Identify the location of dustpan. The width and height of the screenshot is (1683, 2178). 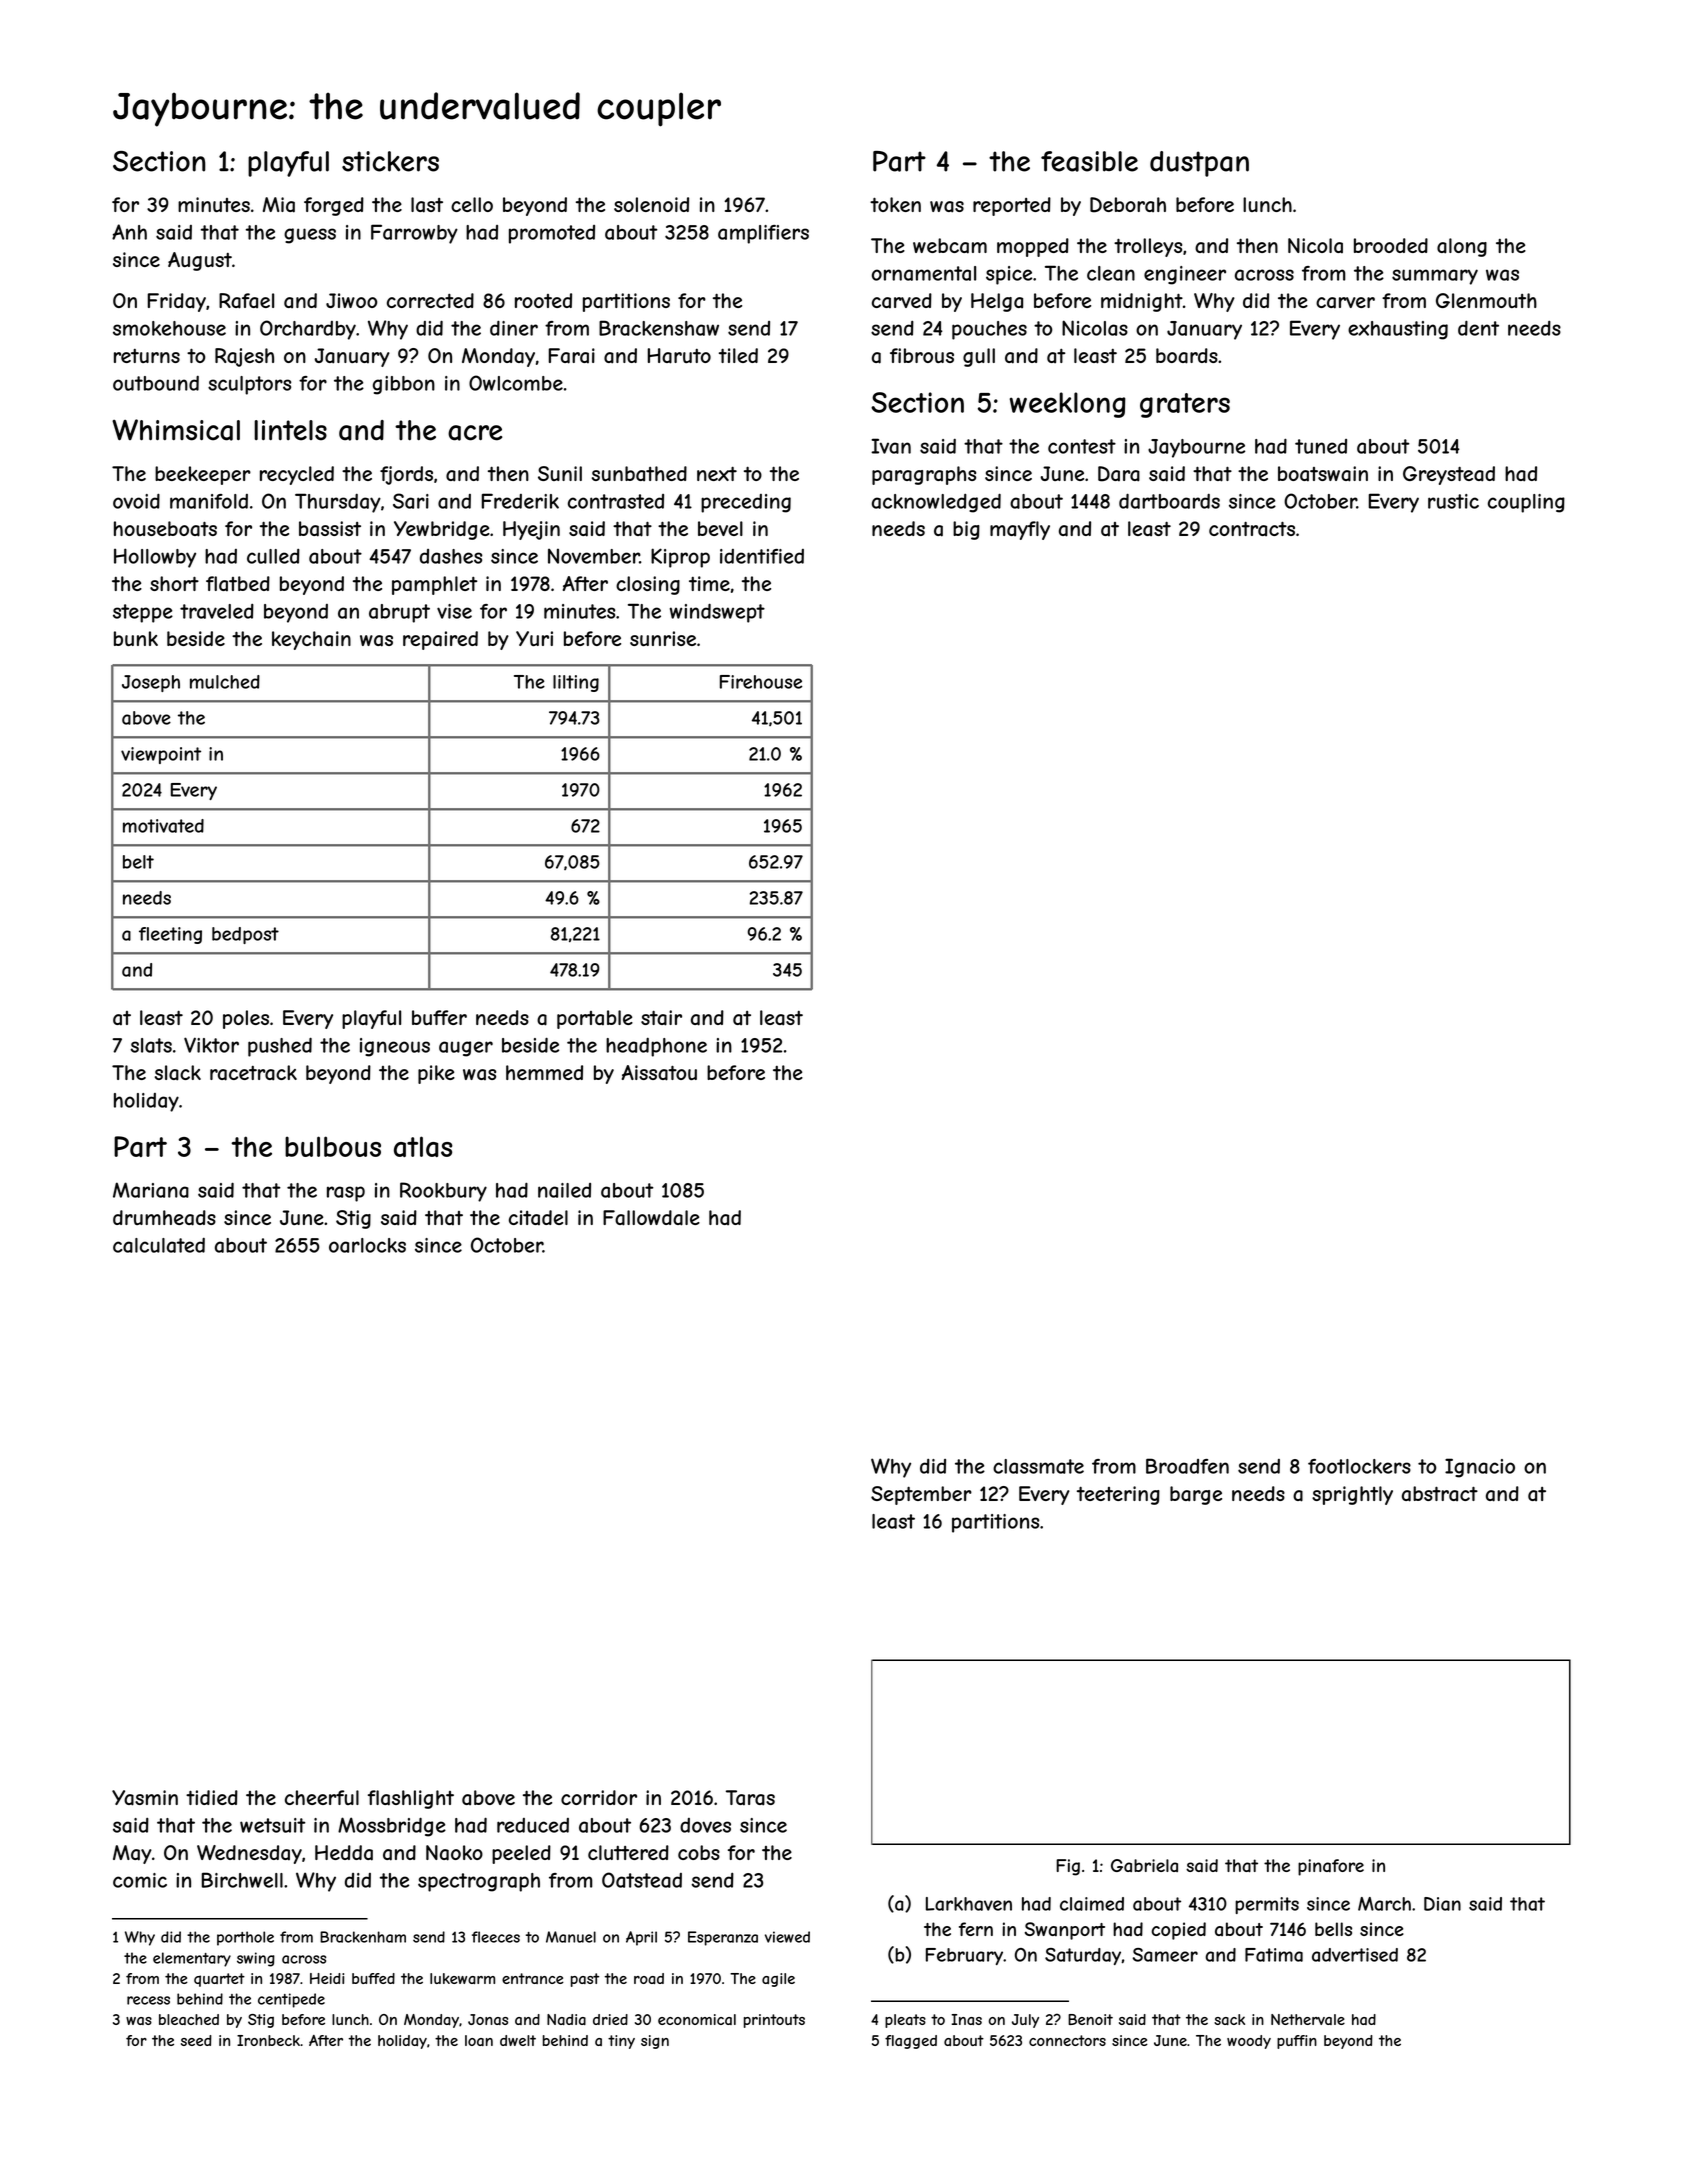
(1199, 164).
